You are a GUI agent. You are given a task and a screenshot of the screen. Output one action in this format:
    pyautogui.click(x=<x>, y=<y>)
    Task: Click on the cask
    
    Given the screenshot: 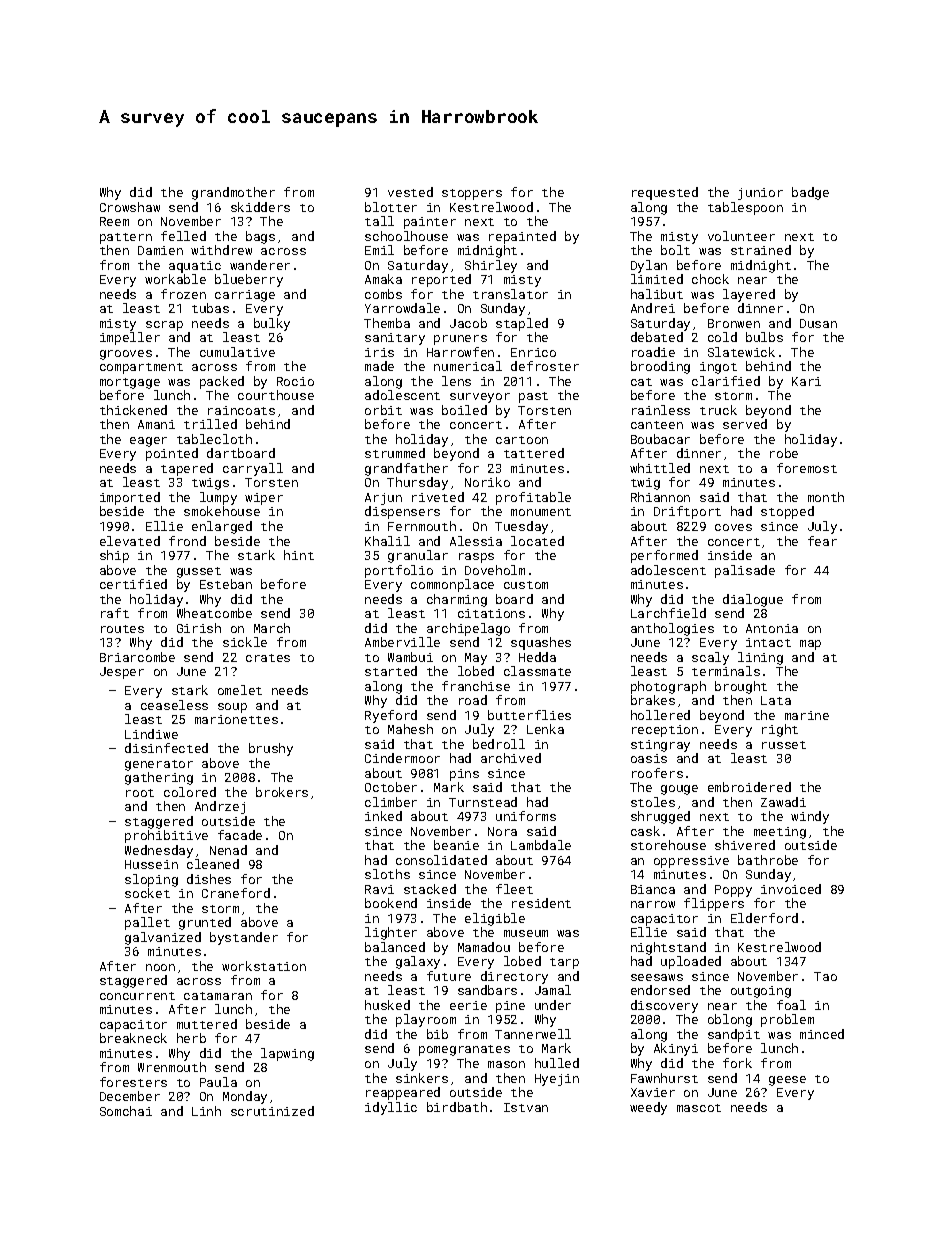 What is the action you would take?
    pyautogui.click(x=645, y=831)
